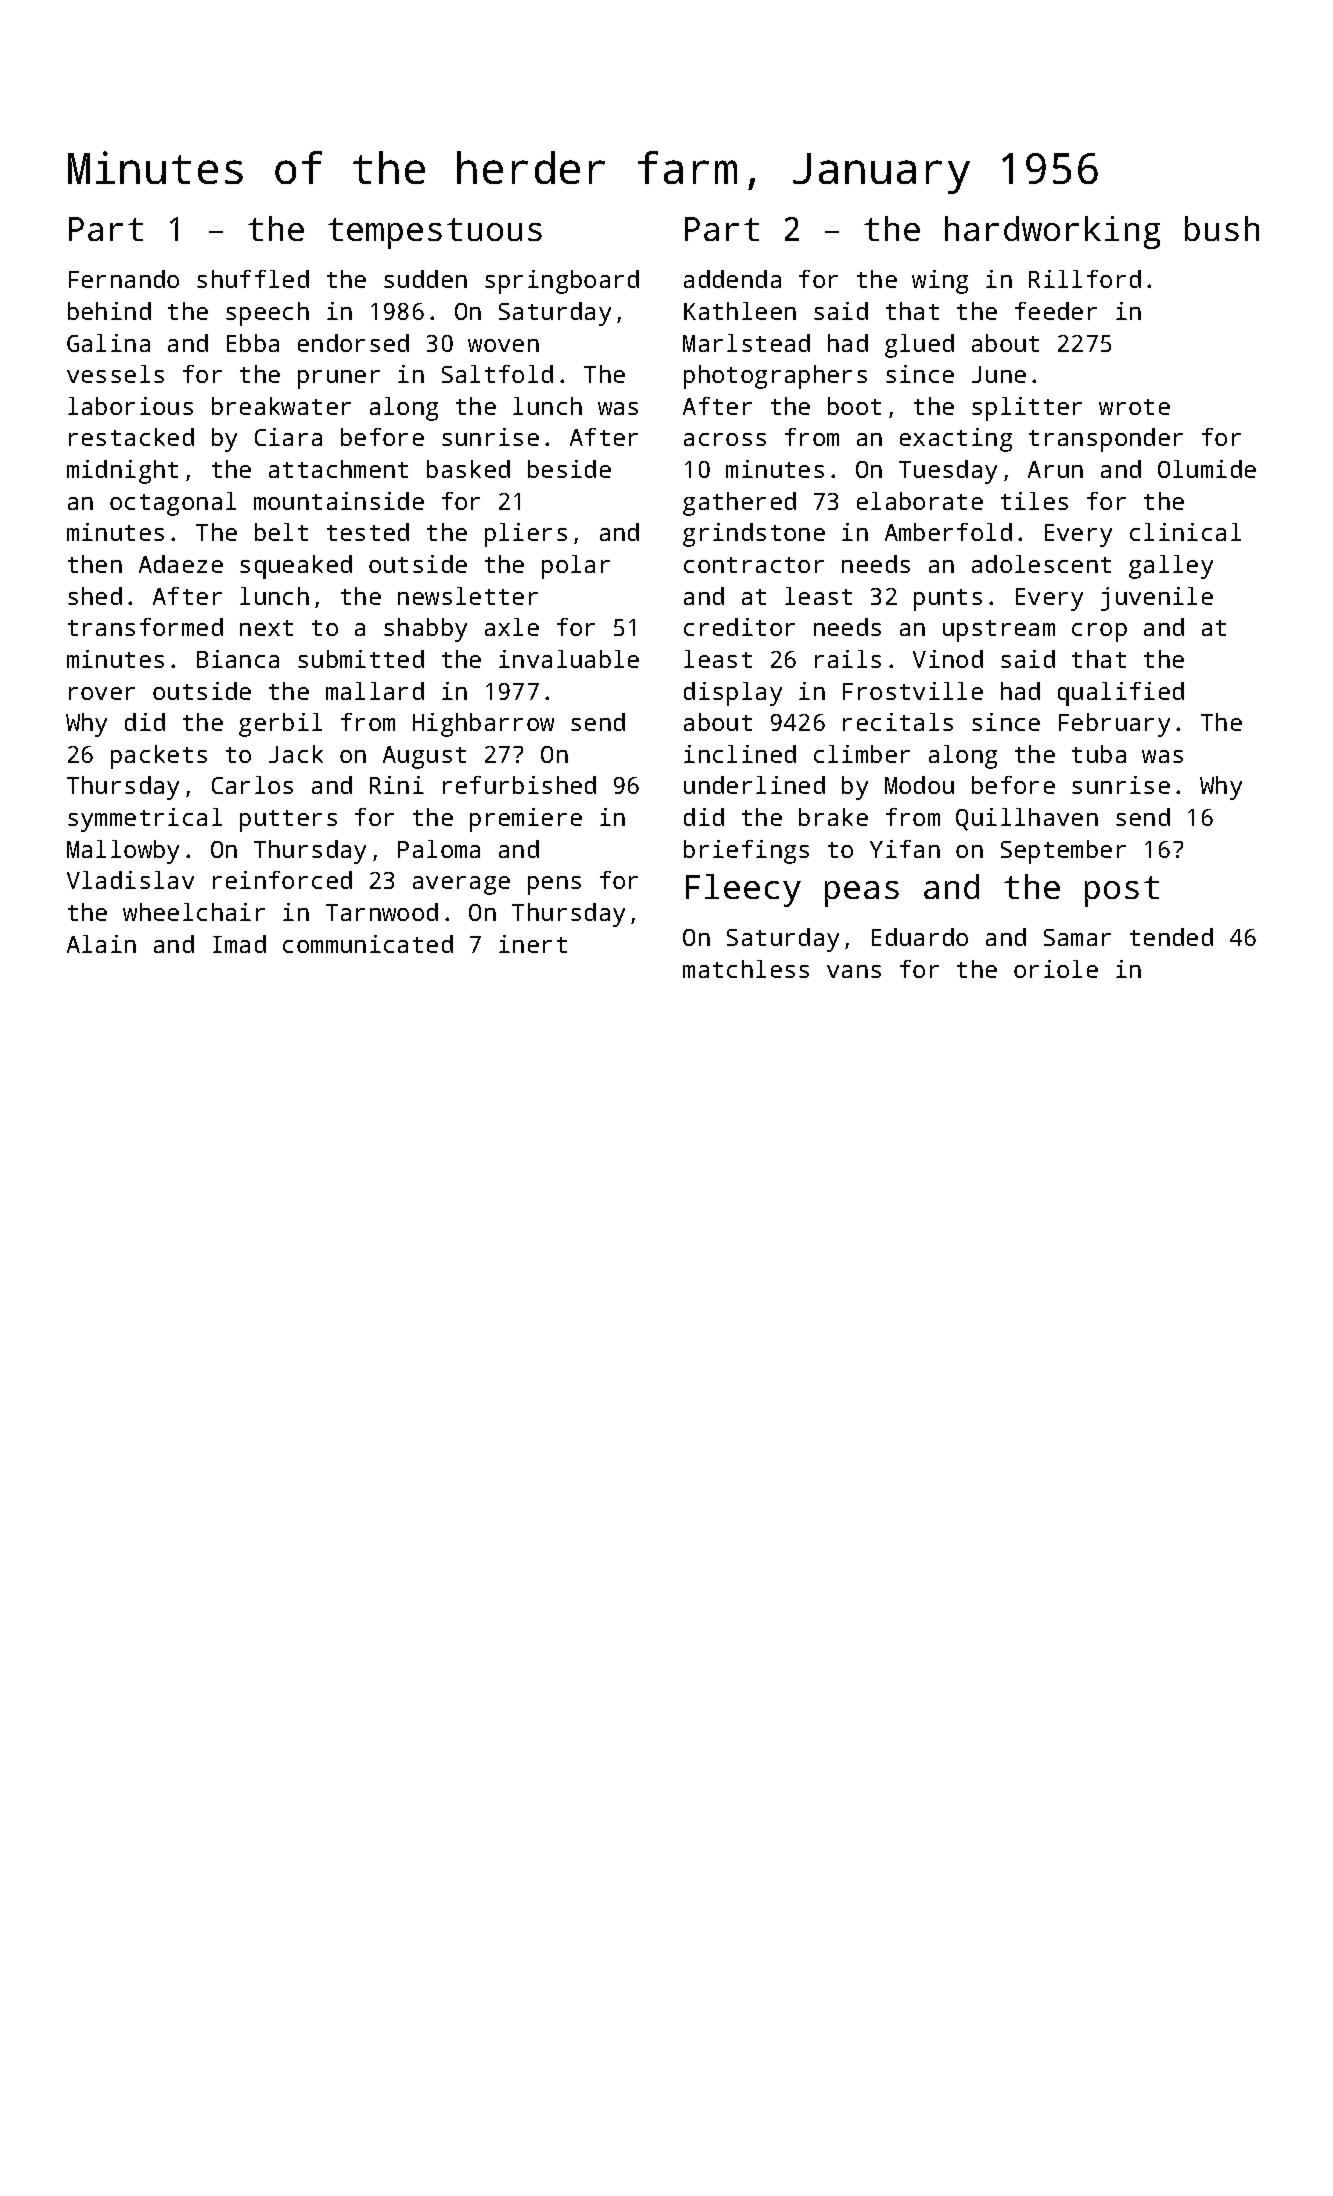 This document has height=2196, width=1333. Describe the element at coordinates (526, 820) in the document. I see `premiere` at that location.
